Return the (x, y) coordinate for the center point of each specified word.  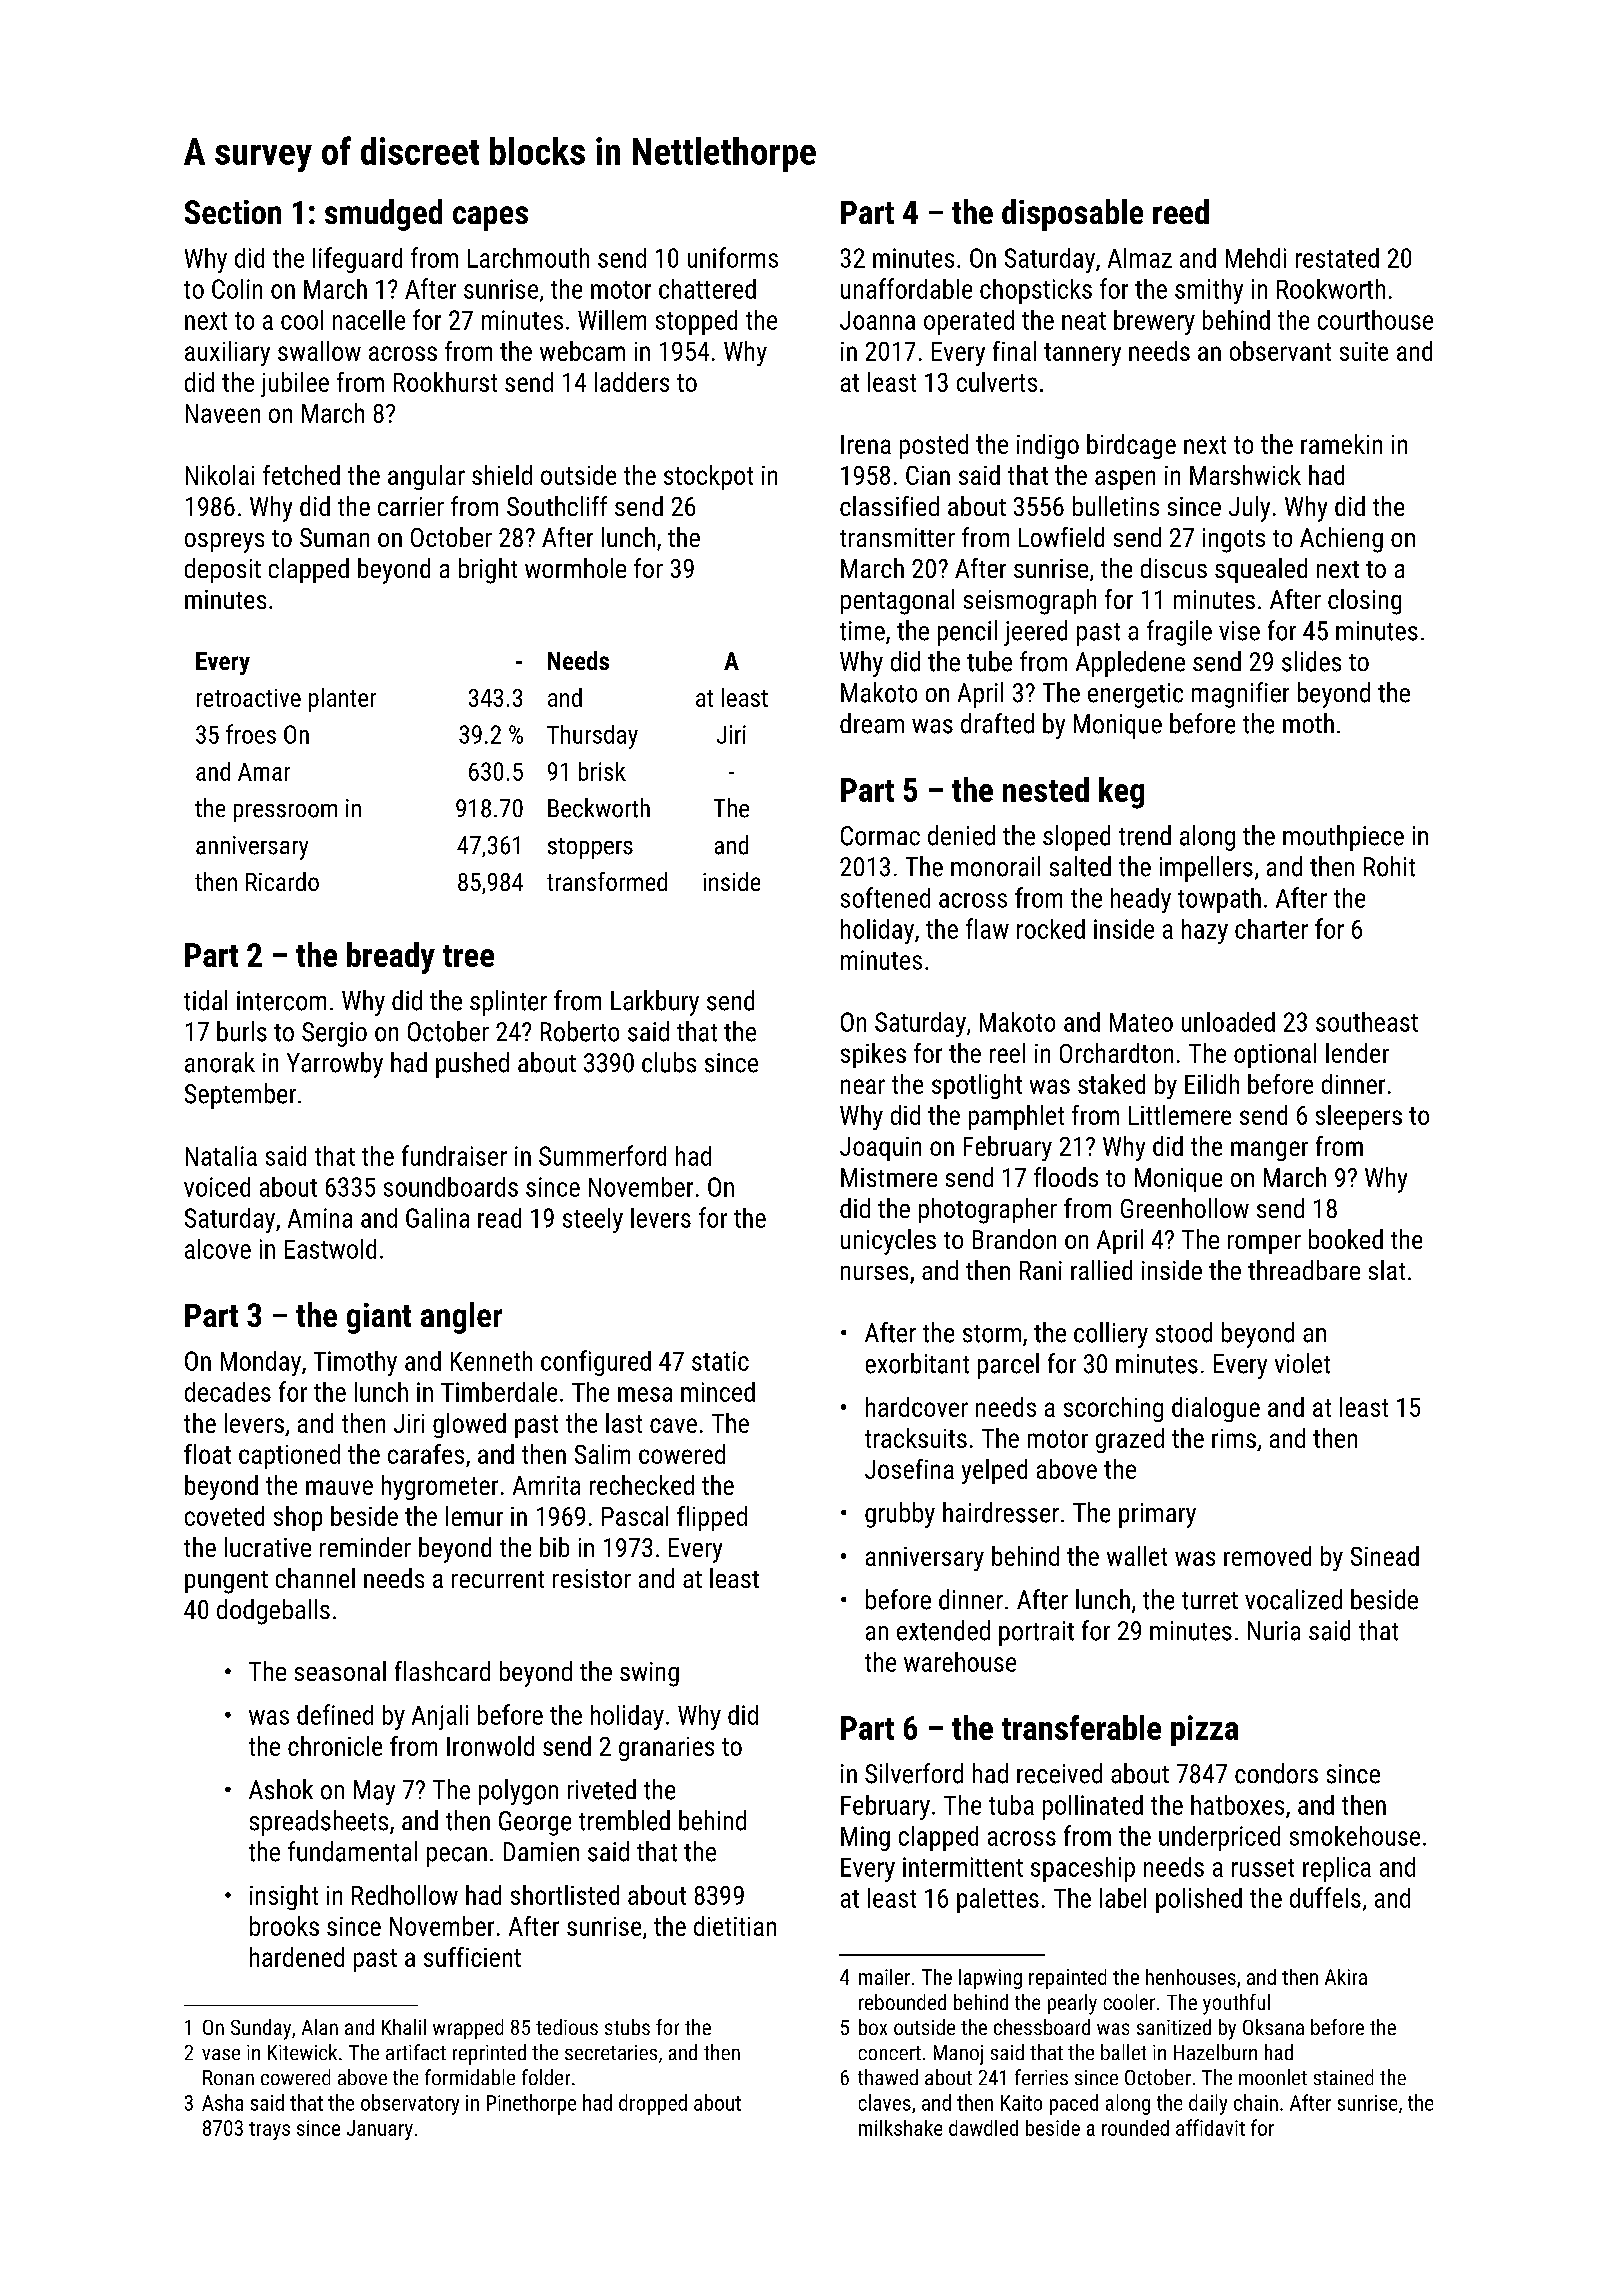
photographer (988, 1211)
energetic (1135, 695)
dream (872, 723)
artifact (416, 2052)
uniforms (733, 257)
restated (1337, 258)
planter (342, 700)
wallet (1137, 1556)
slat (1387, 1270)
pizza (1204, 1730)
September (240, 1096)
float (207, 1454)
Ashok (281, 1789)
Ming (865, 1838)
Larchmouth (528, 258)
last (624, 1423)
